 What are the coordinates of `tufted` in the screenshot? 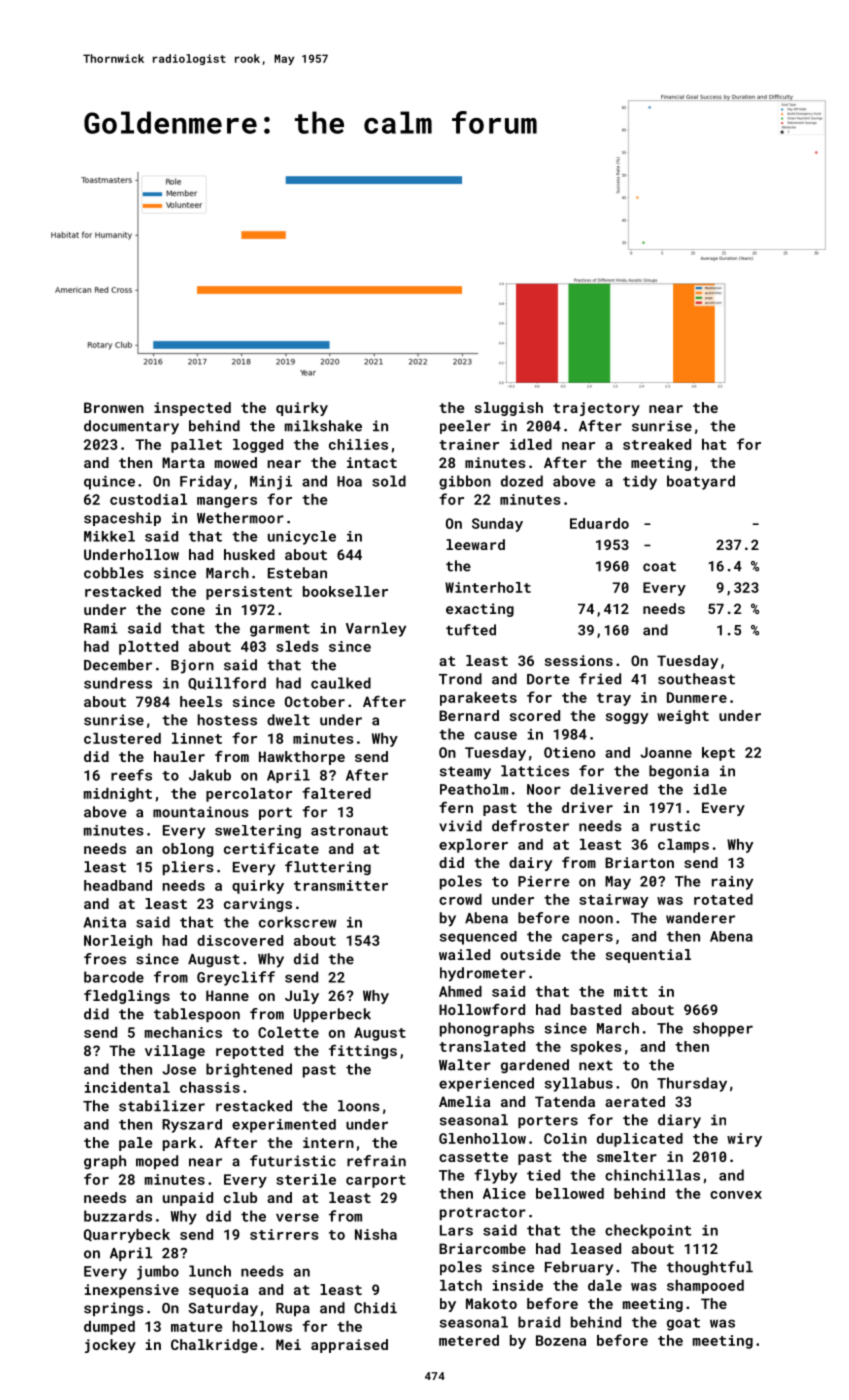 It's located at (471, 630).
